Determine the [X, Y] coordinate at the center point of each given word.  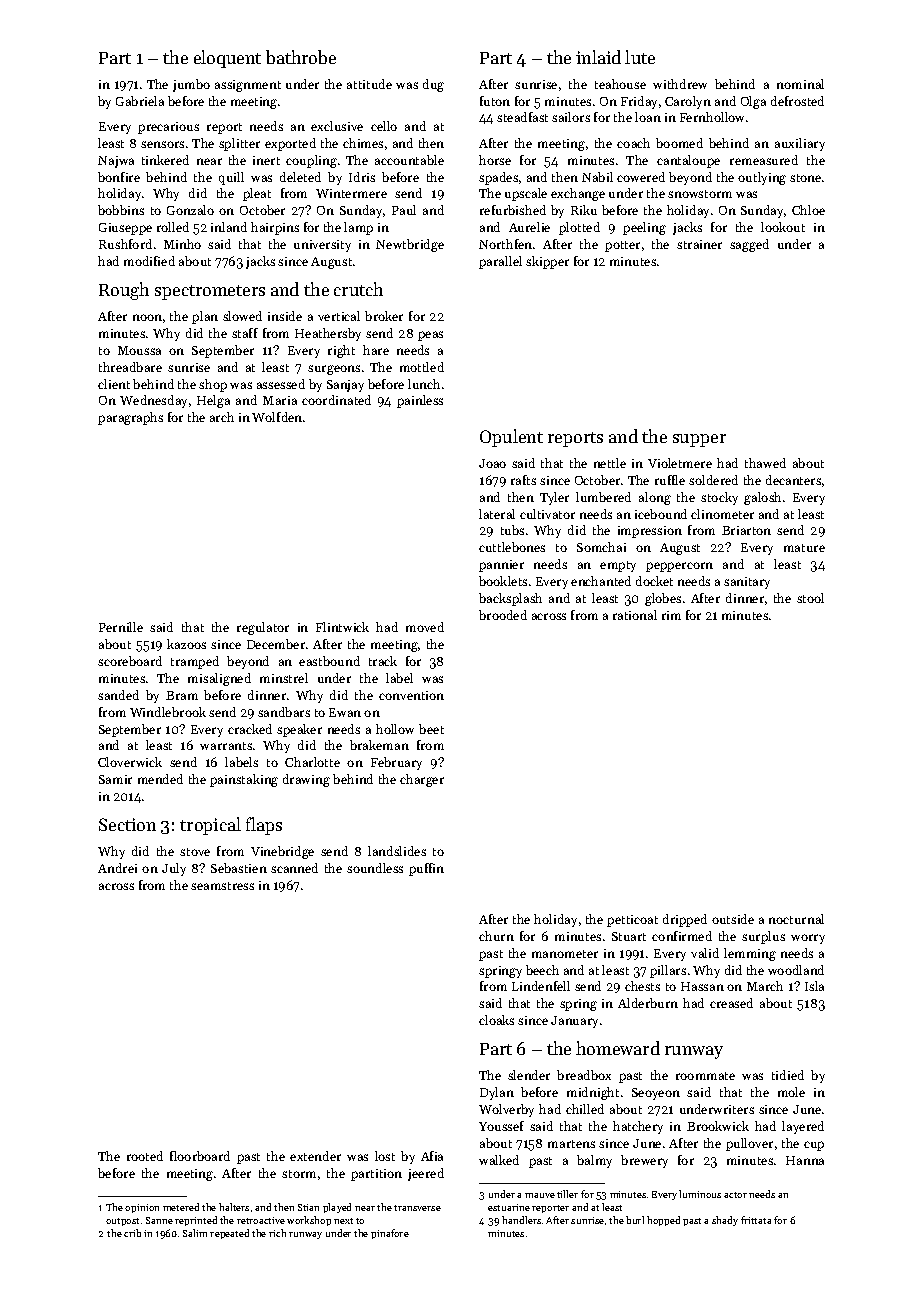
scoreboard [130, 661]
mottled [422, 367]
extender [315, 1156]
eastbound [329, 661]
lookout [783, 227]
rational [635, 615]
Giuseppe [125, 229]
